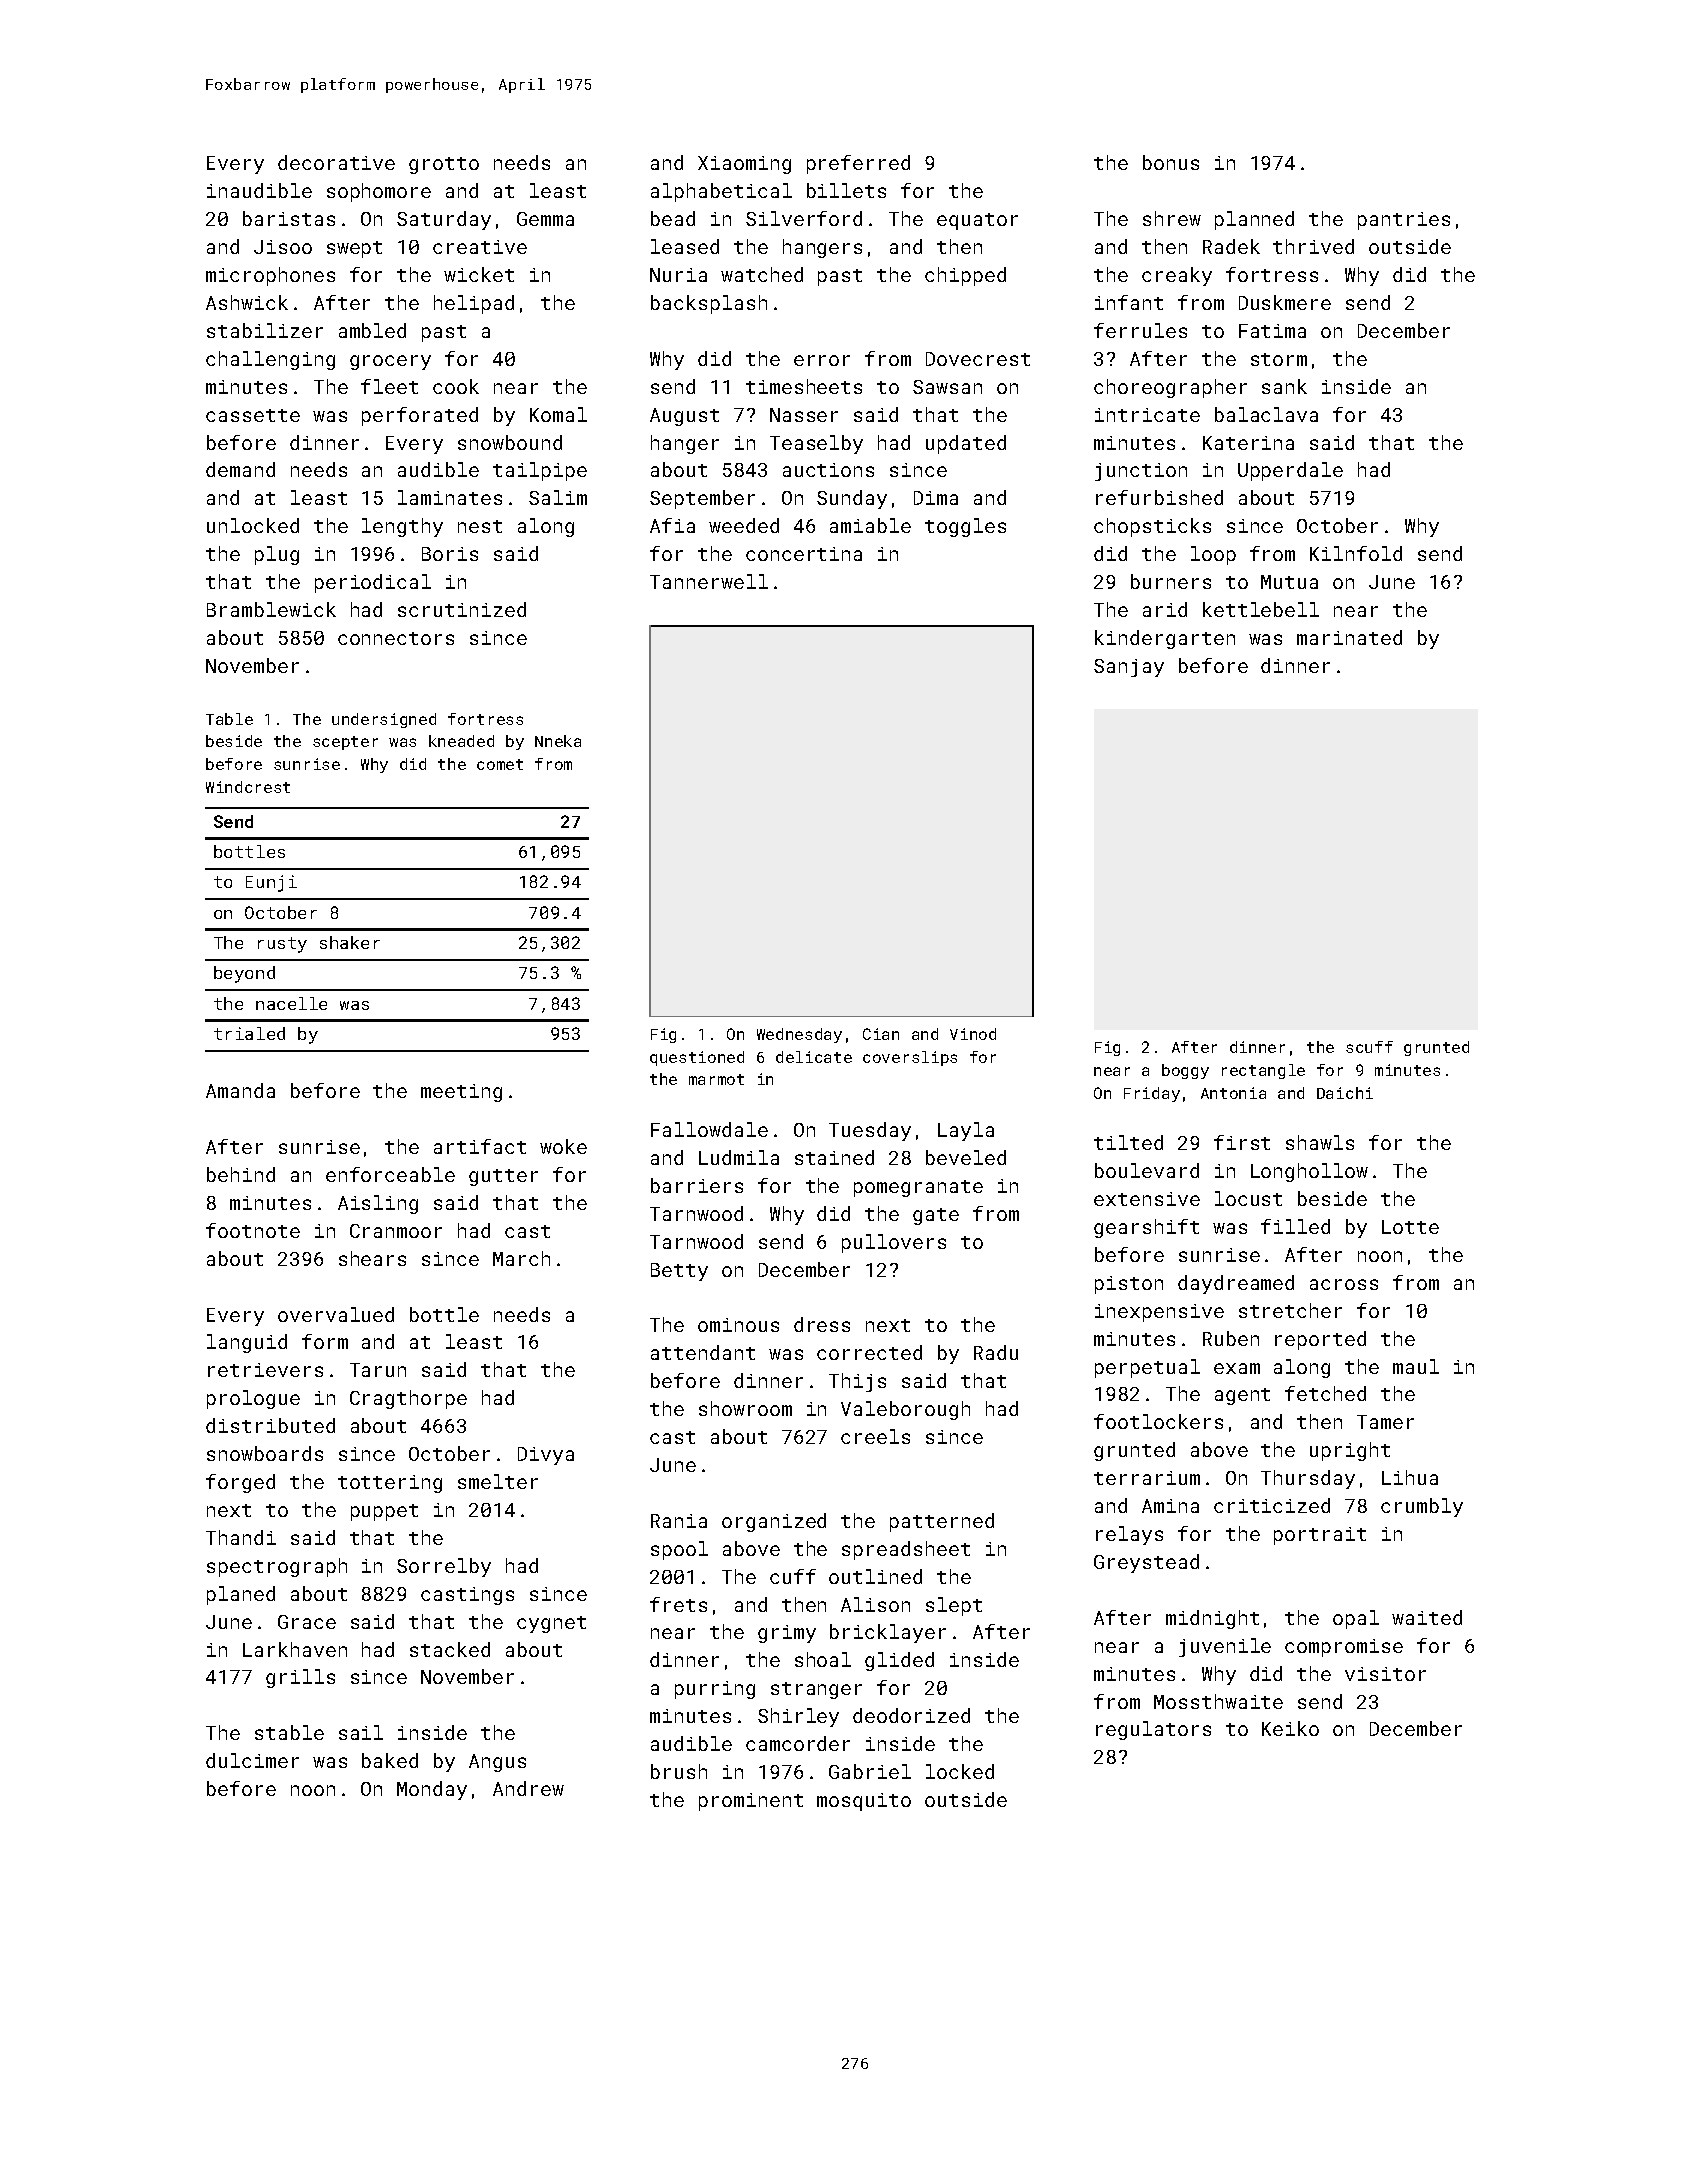 The width and height of the image is (1683, 2178). I want to click on footlockers, so click(1158, 1421).
